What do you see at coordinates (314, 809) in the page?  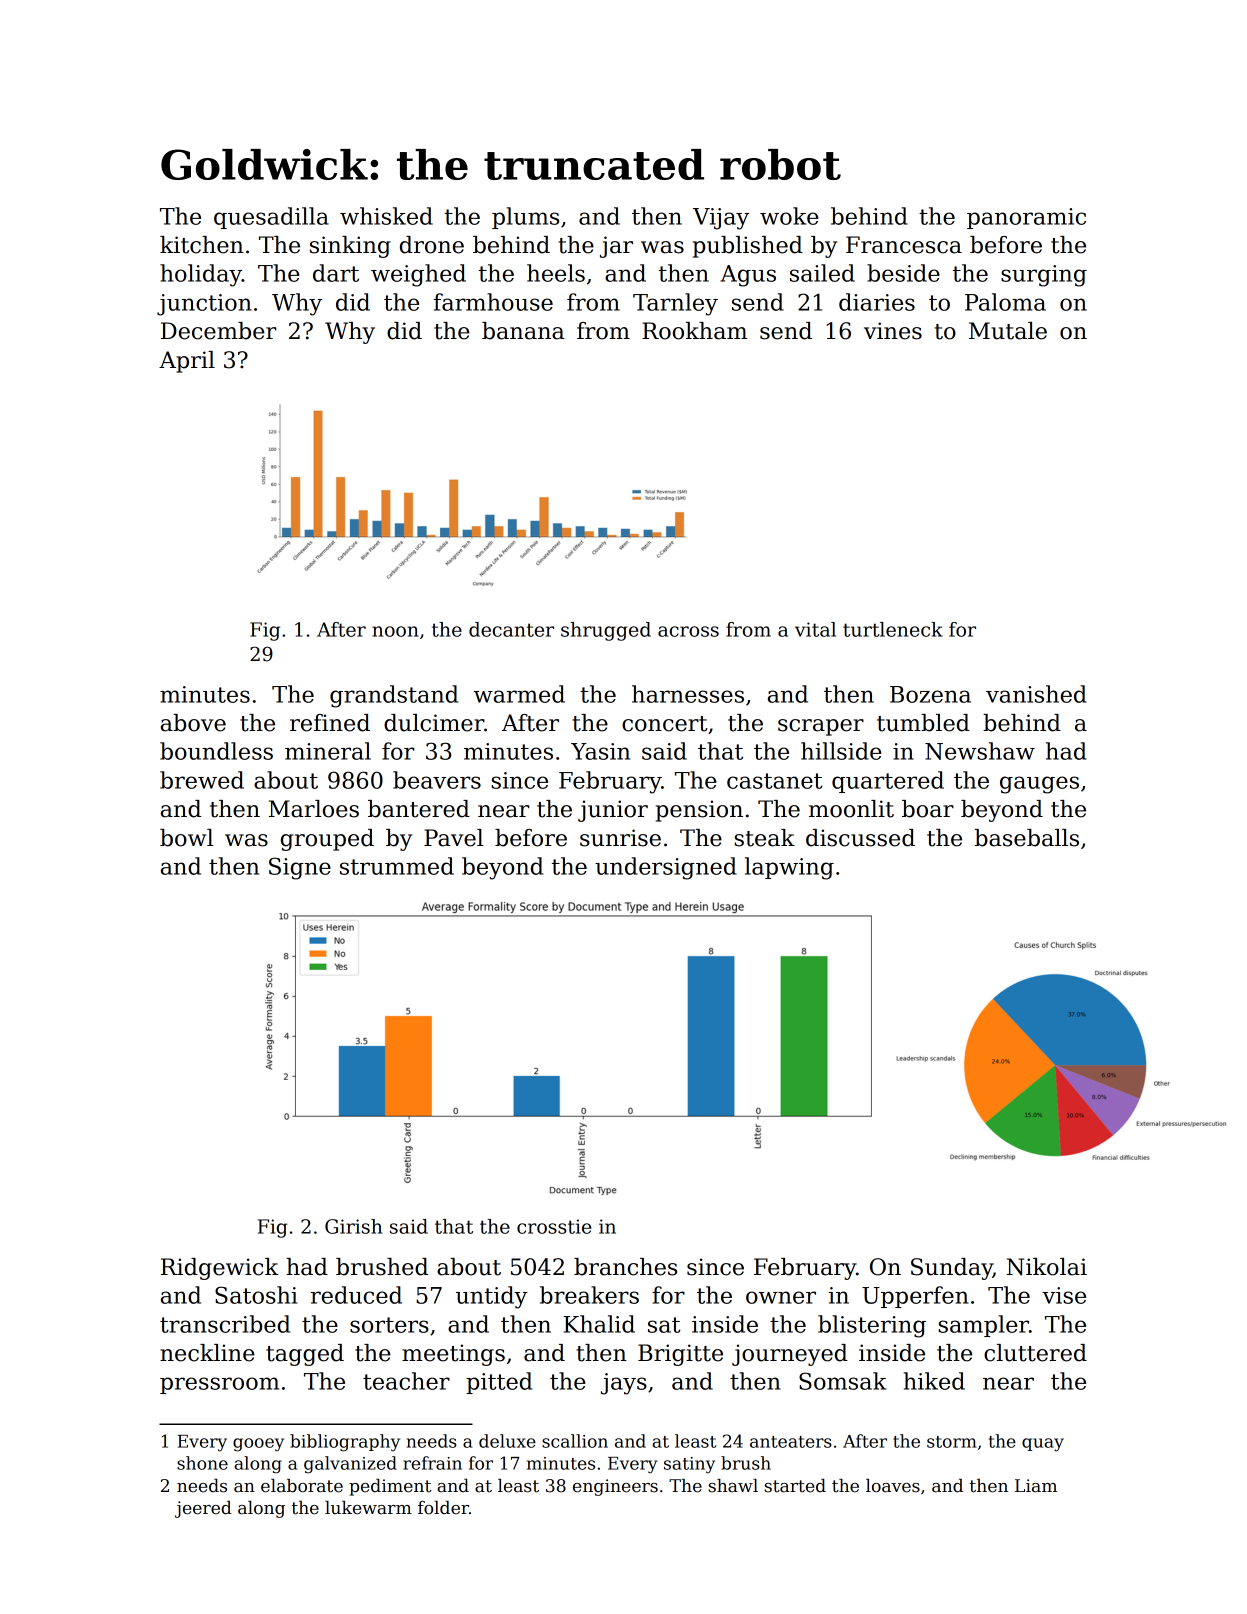 I see `Marloes` at bounding box center [314, 809].
